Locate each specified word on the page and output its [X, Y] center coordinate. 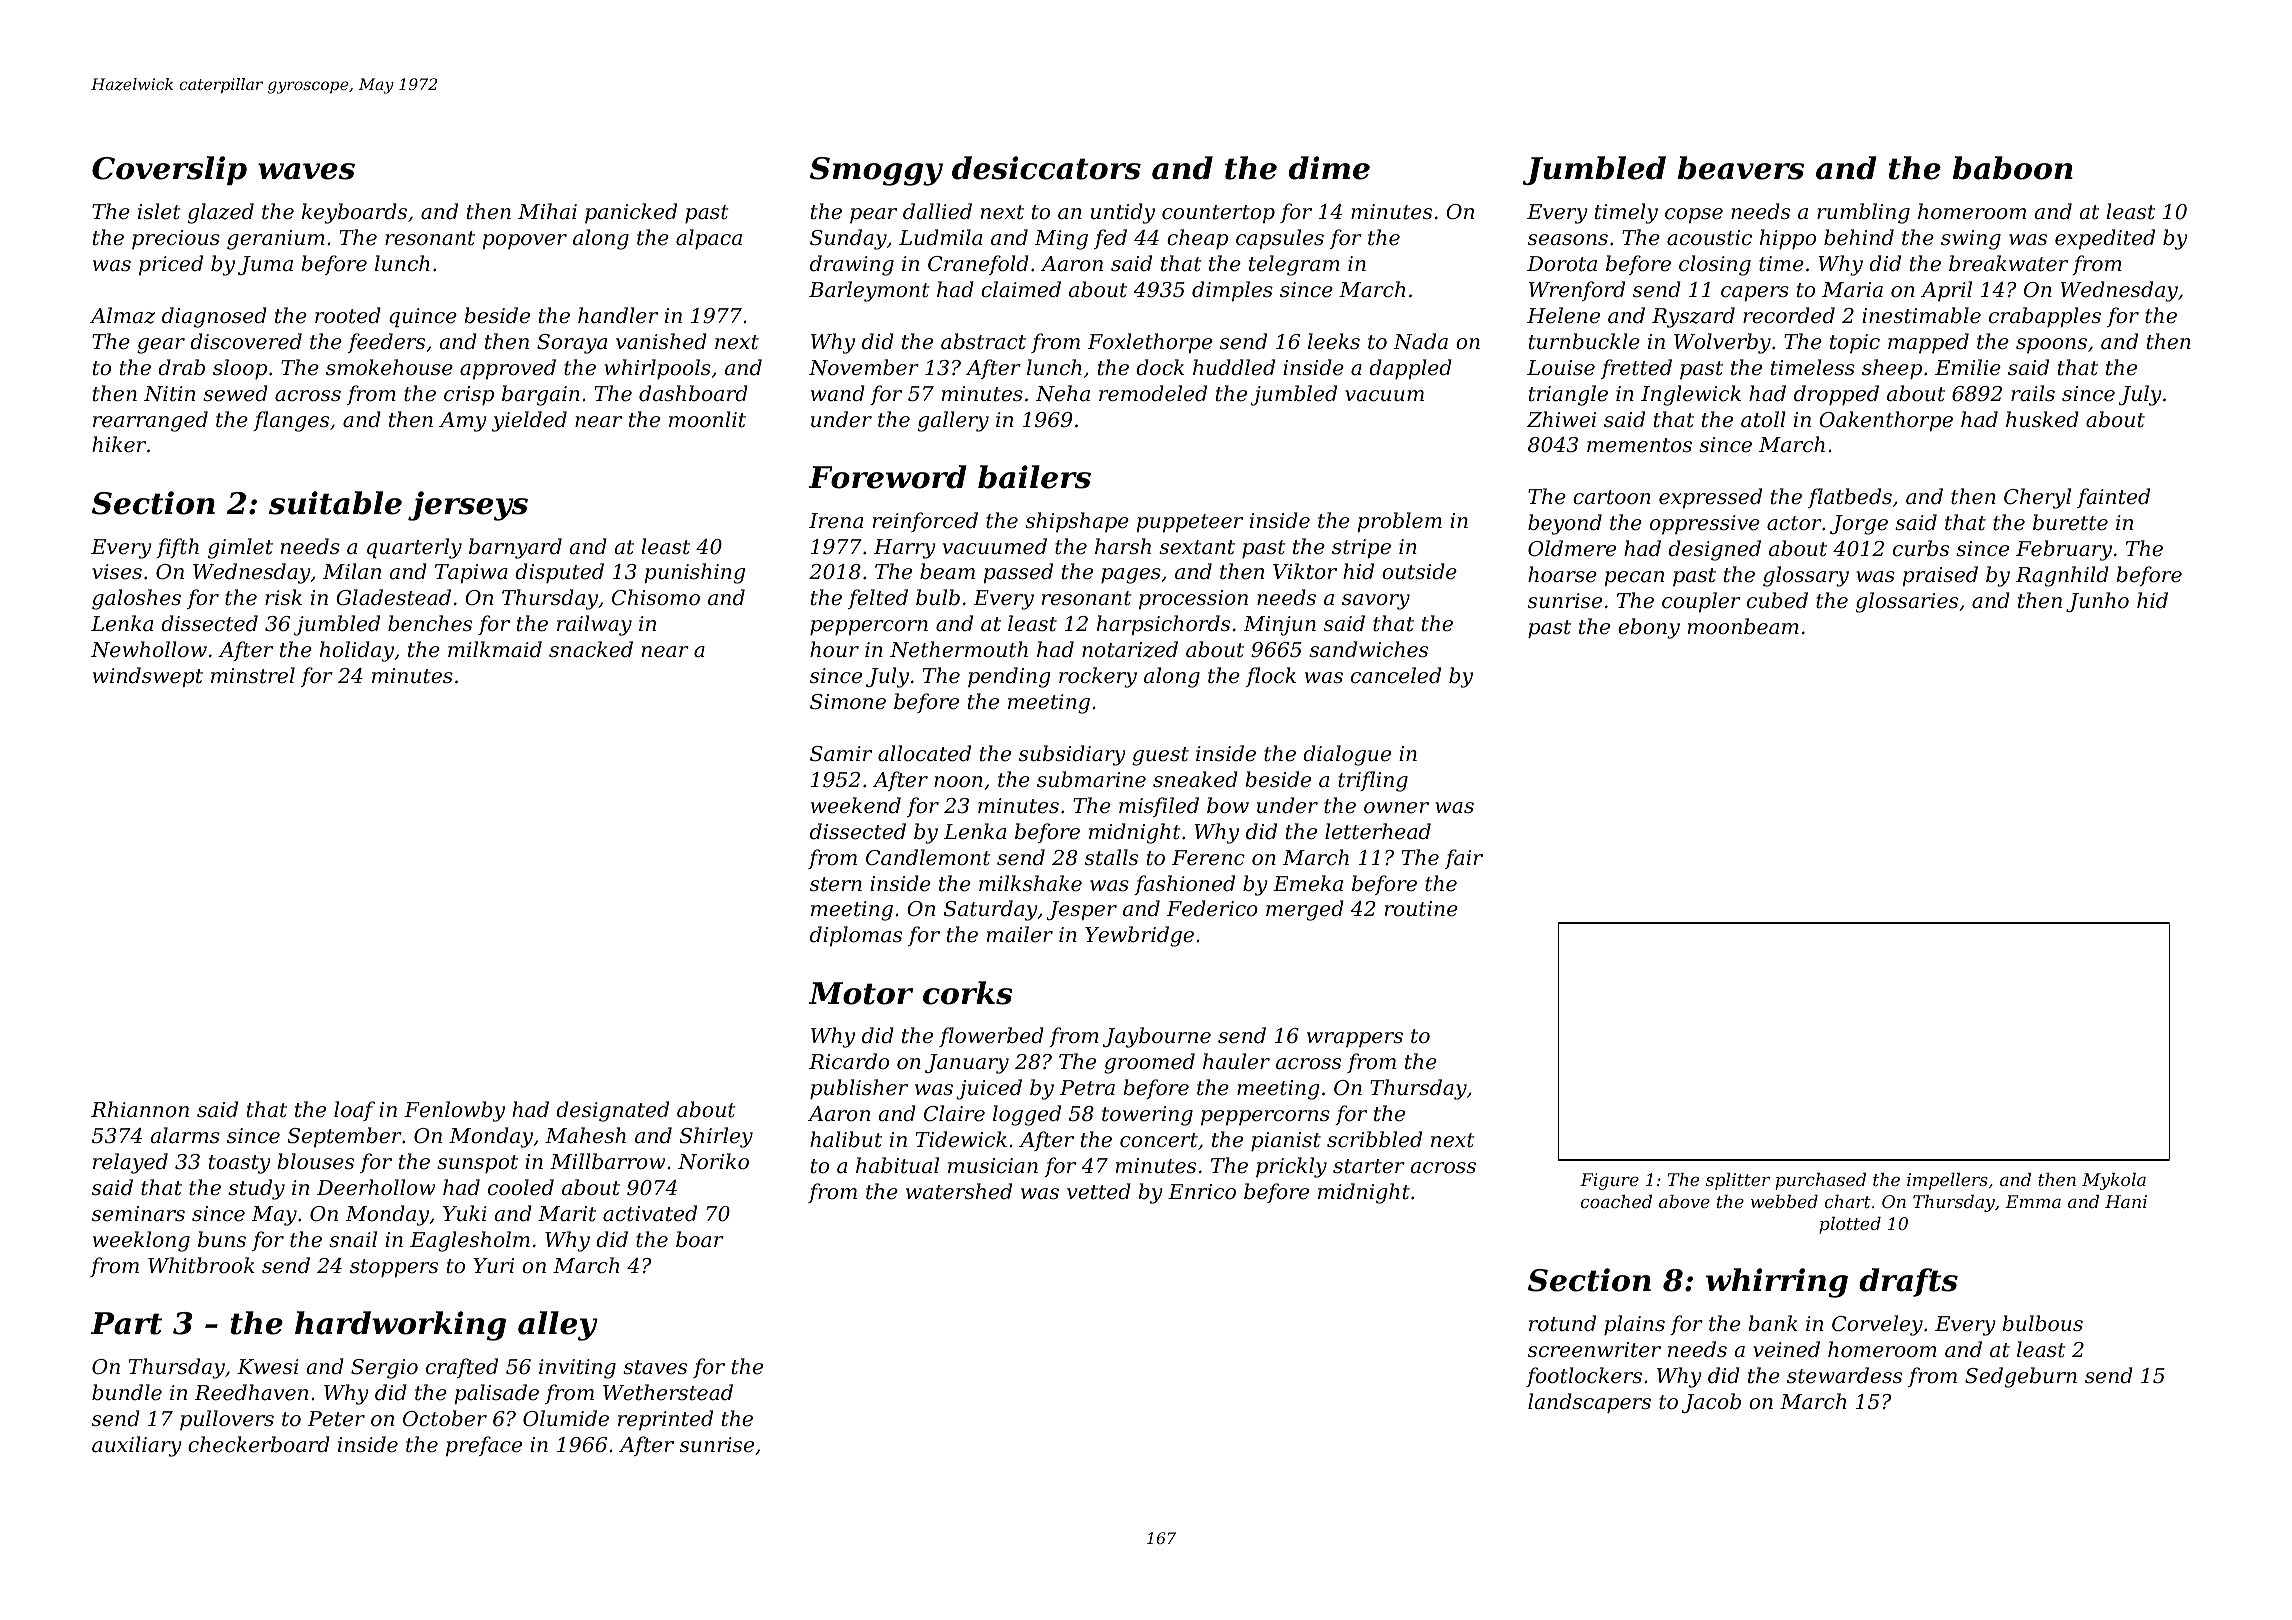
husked [2042, 419]
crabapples [2045, 317]
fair [1464, 859]
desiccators [1046, 168]
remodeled [1153, 393]
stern [836, 884]
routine [1421, 909]
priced [171, 265]
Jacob [1711, 1403]
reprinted [665, 1420]
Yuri [493, 1266]
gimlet [240, 548]
